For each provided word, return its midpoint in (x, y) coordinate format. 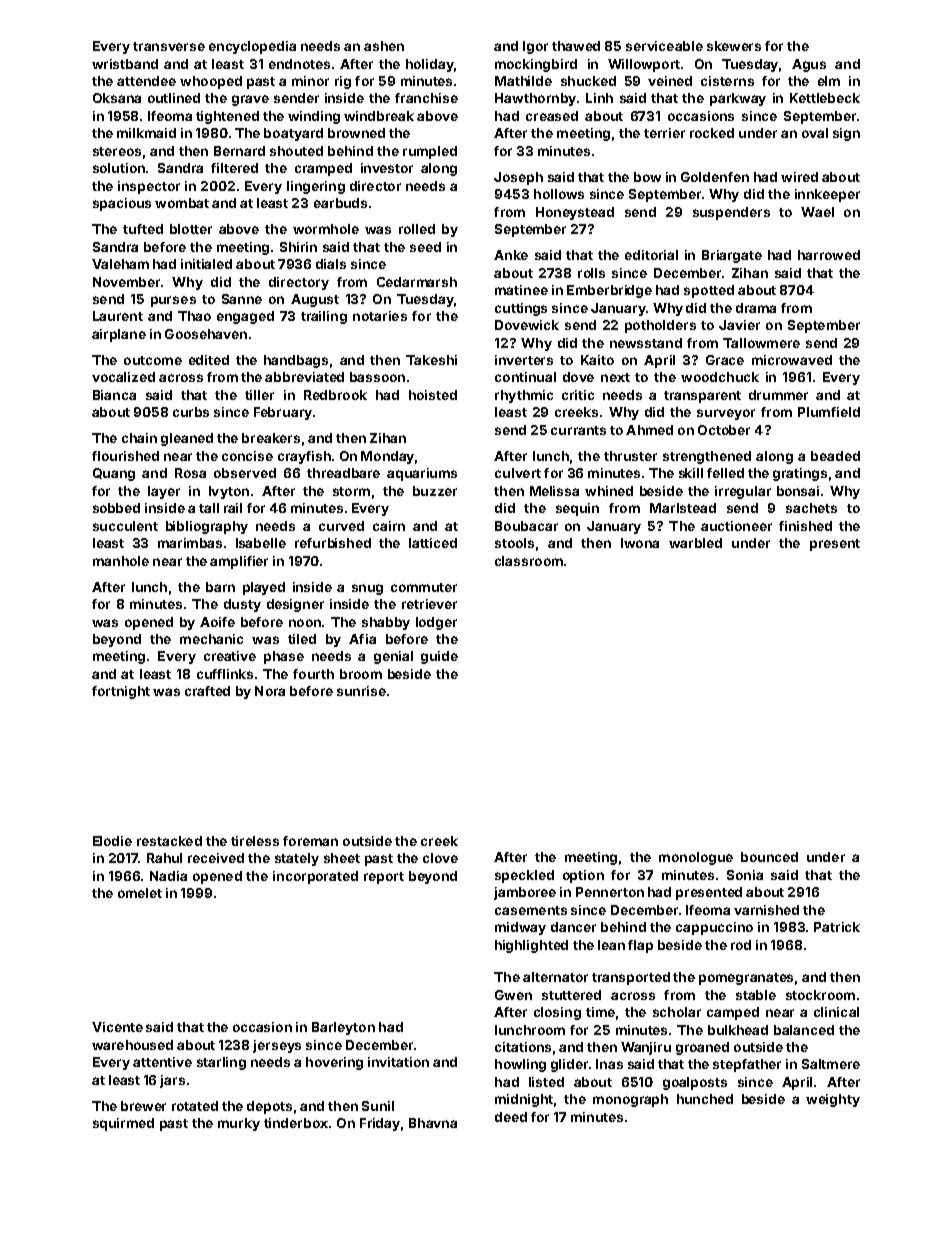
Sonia (745, 875)
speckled (524, 876)
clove (440, 858)
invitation (398, 1062)
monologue (696, 858)
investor (387, 168)
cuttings (521, 309)
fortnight (121, 692)
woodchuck (720, 377)
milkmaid (146, 133)
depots (269, 1107)
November (126, 282)
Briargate (732, 256)
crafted (207, 691)
